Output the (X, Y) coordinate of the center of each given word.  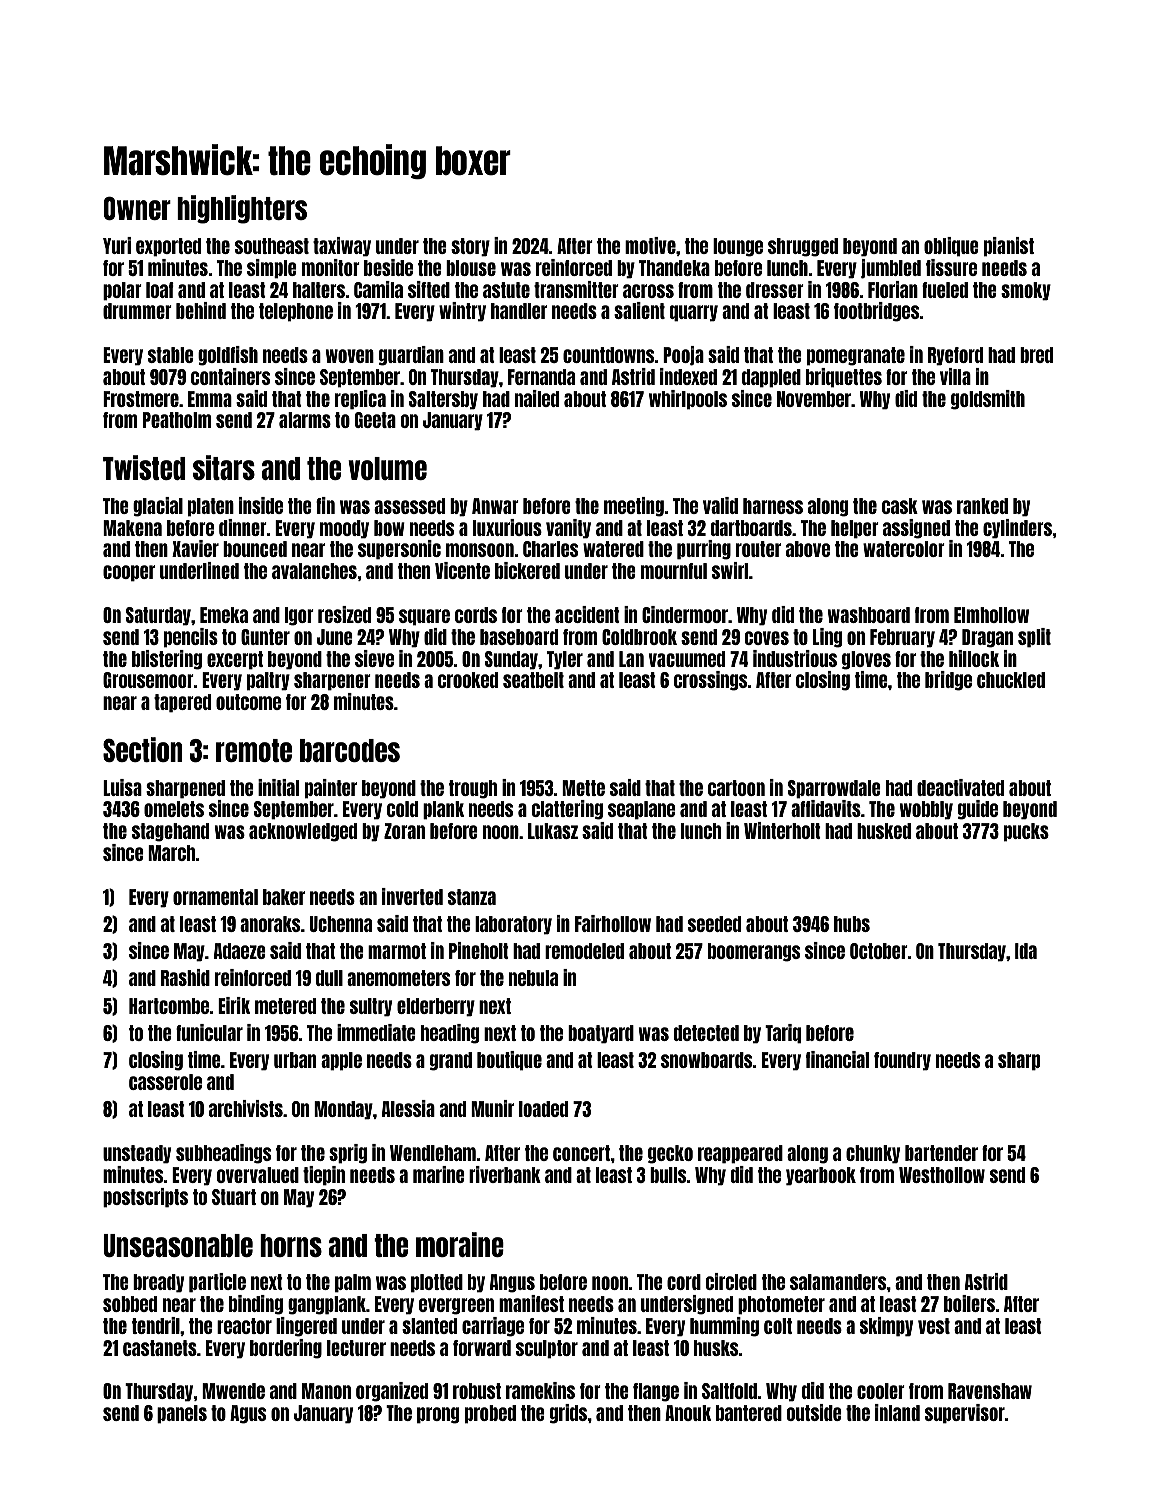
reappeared (740, 1154)
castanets (160, 1348)
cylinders (1017, 529)
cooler (881, 1391)
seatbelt (533, 680)
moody (344, 529)
